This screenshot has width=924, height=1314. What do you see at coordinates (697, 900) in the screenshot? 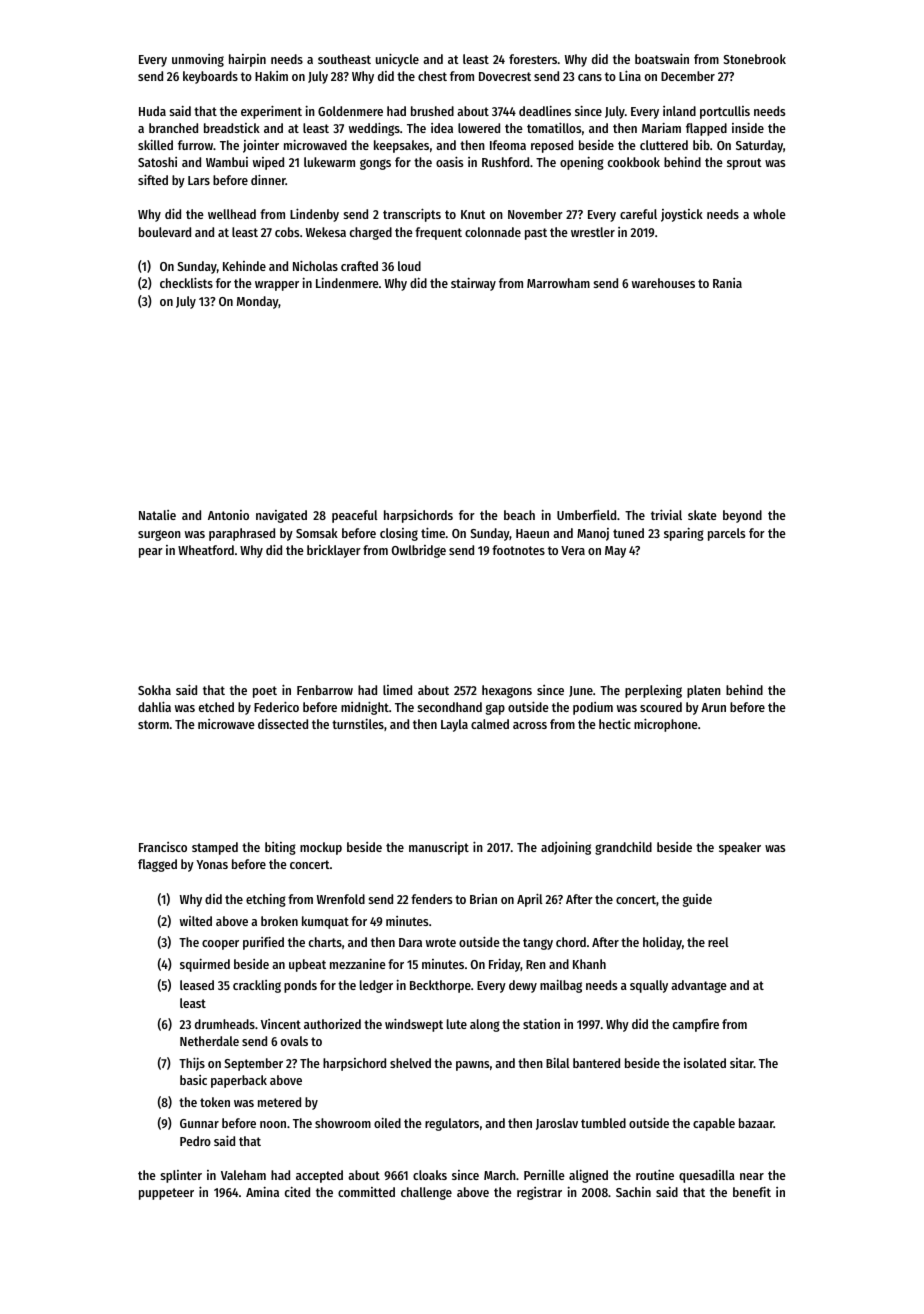
I see `guide` at bounding box center [697, 900].
